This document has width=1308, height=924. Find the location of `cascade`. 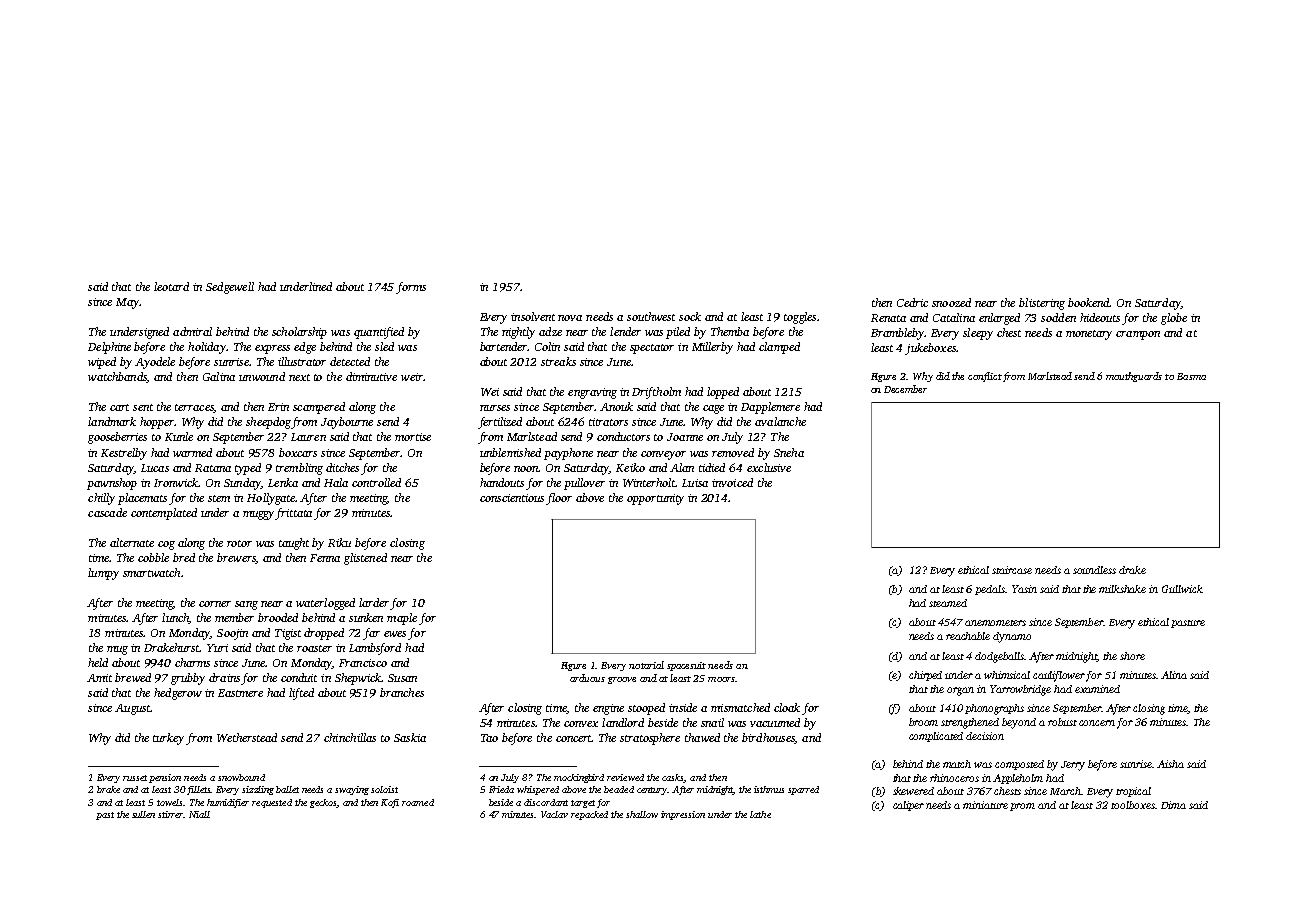

cascade is located at coordinates (107, 512).
